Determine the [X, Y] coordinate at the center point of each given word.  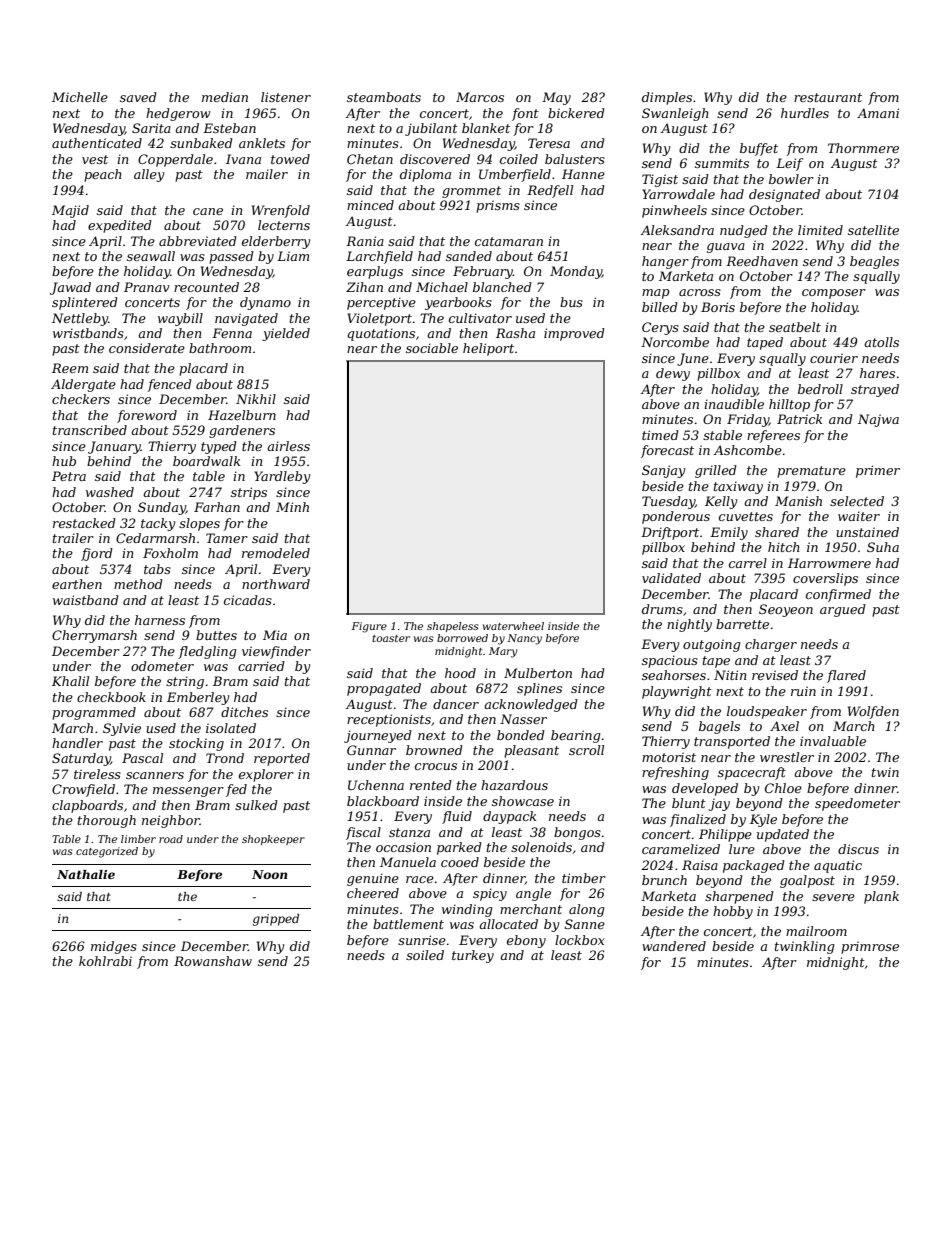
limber [138, 839]
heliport [488, 349]
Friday [748, 420]
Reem [70, 368]
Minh [292, 507]
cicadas [248, 600]
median [225, 97]
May [556, 98]
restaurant [828, 97]
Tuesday [668, 502]
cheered [373, 893]
